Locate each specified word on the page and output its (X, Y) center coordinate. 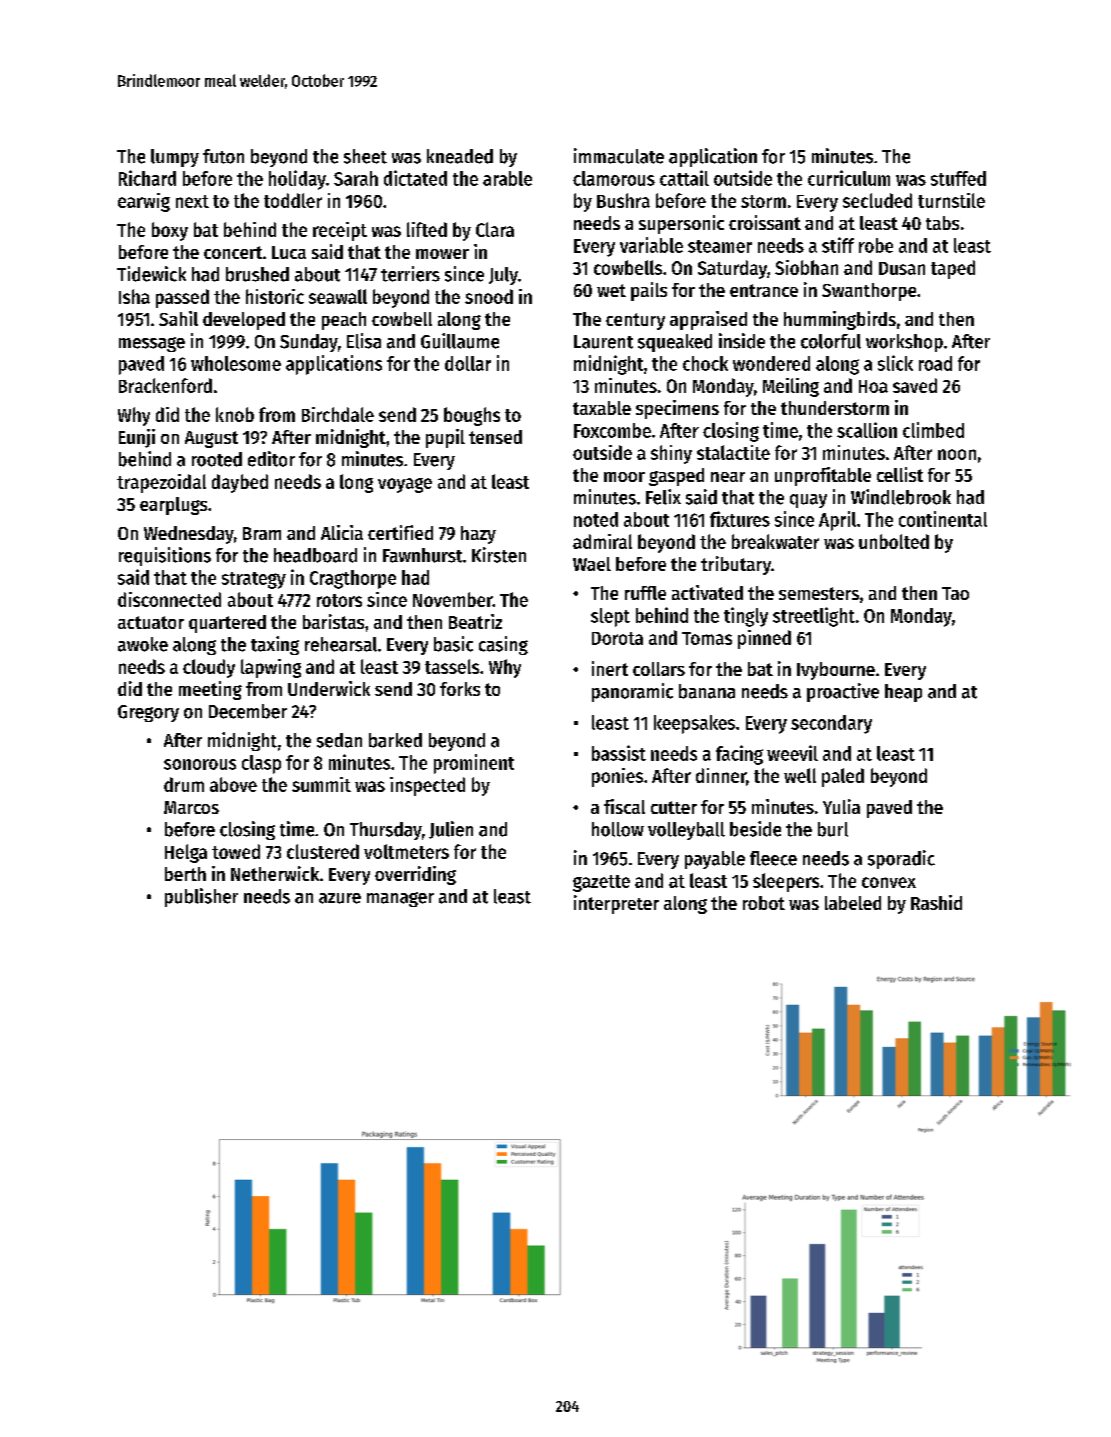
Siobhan (806, 267)
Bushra (623, 200)
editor (271, 459)
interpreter (616, 904)
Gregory (148, 713)
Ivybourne (836, 671)
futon (223, 156)
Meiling (791, 387)
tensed (495, 437)
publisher (201, 897)
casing (503, 645)
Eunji (137, 438)
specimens (677, 409)
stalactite (733, 452)
